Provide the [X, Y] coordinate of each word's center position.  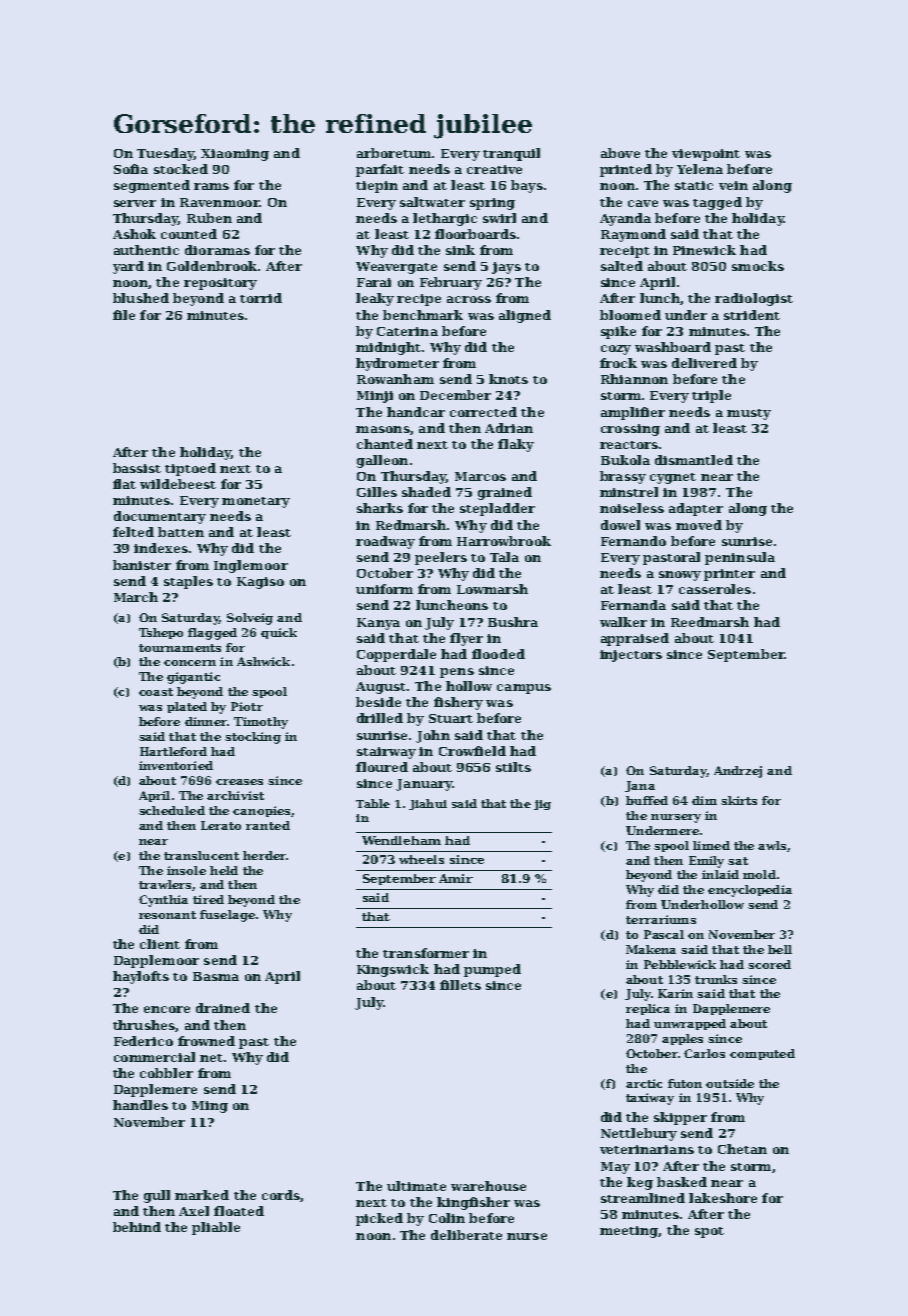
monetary [256, 502]
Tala [504, 557]
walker [623, 622]
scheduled [172, 810]
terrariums [661, 919]
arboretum [394, 153]
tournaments [180, 648]
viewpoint [706, 155]
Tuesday [165, 154]
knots [508, 379]
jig [542, 805]
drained [223, 1008]
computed [762, 1054]
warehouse [488, 1186]
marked [202, 1195]
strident [752, 315]
